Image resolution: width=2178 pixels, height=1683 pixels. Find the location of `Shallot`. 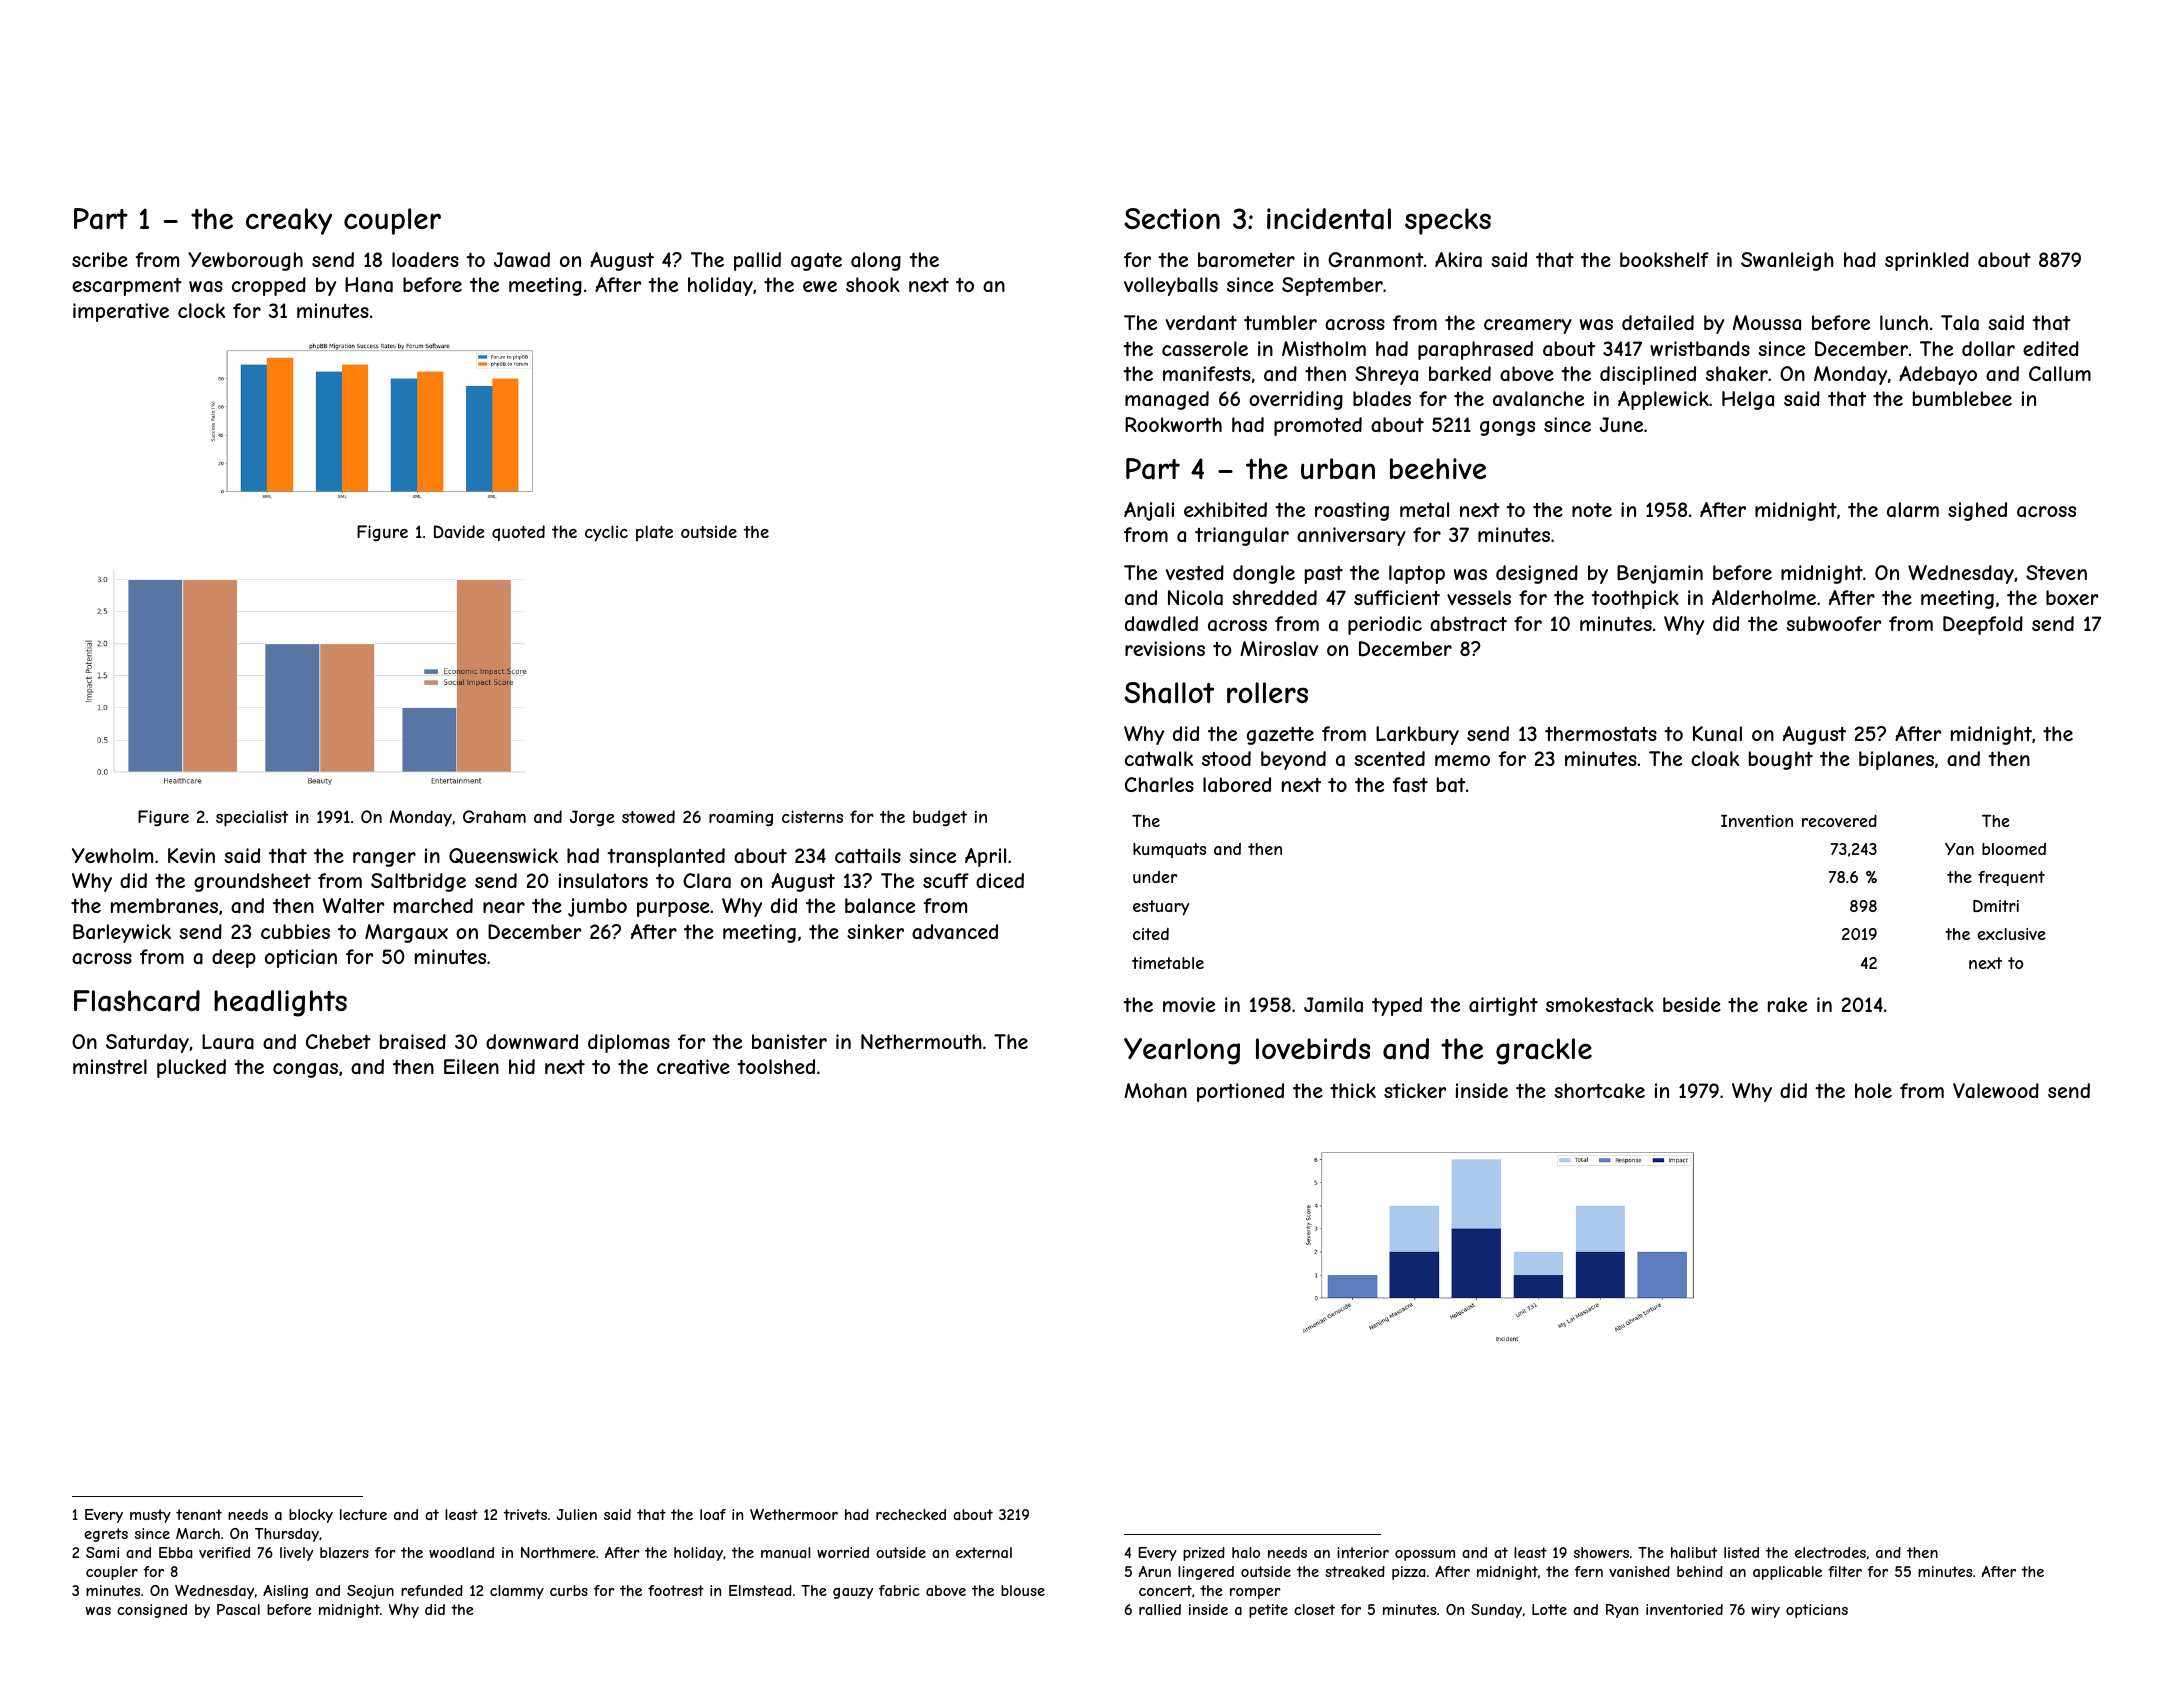

Shallot is located at coordinates (1169, 693).
